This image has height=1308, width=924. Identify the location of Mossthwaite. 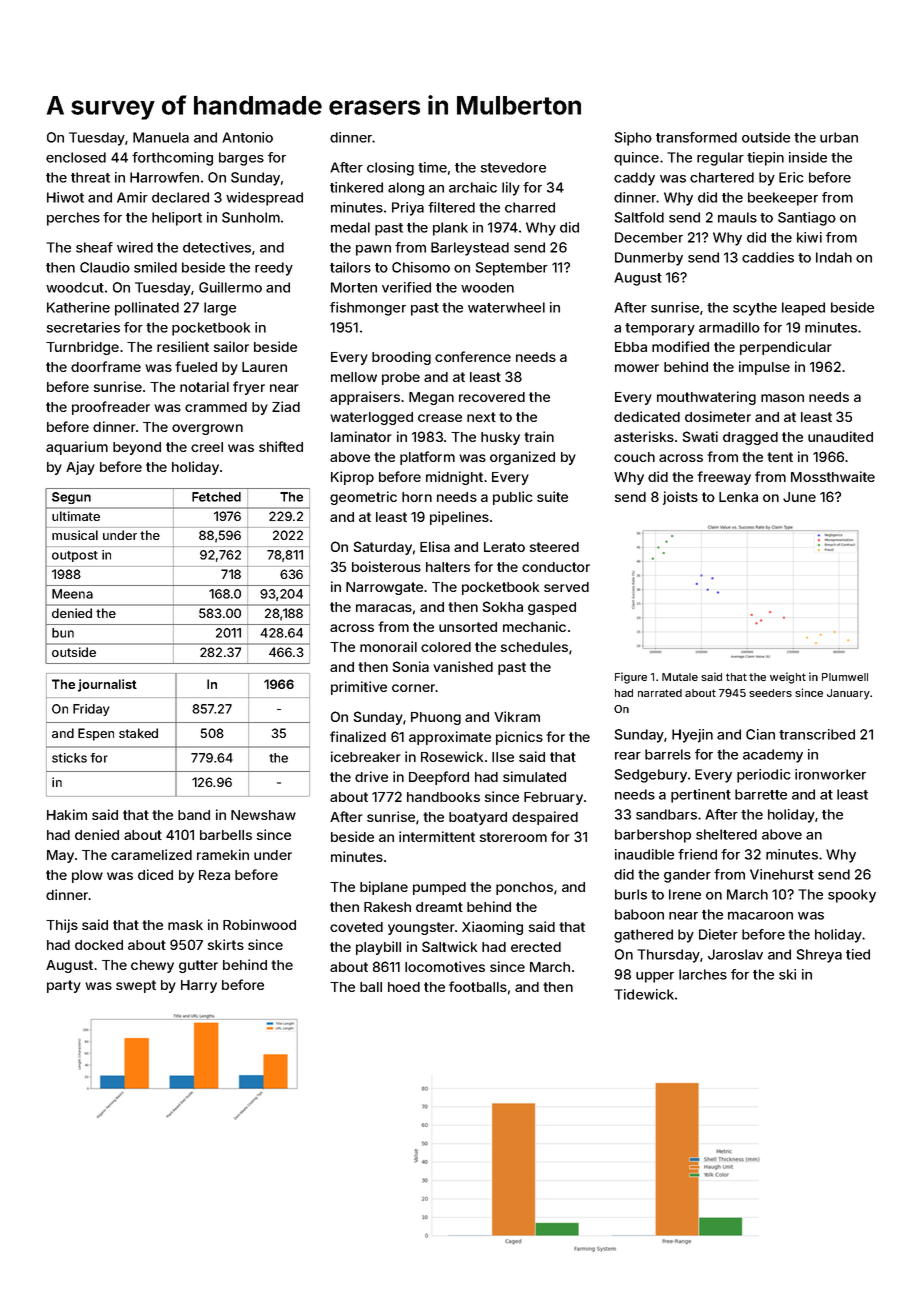
(833, 476).
